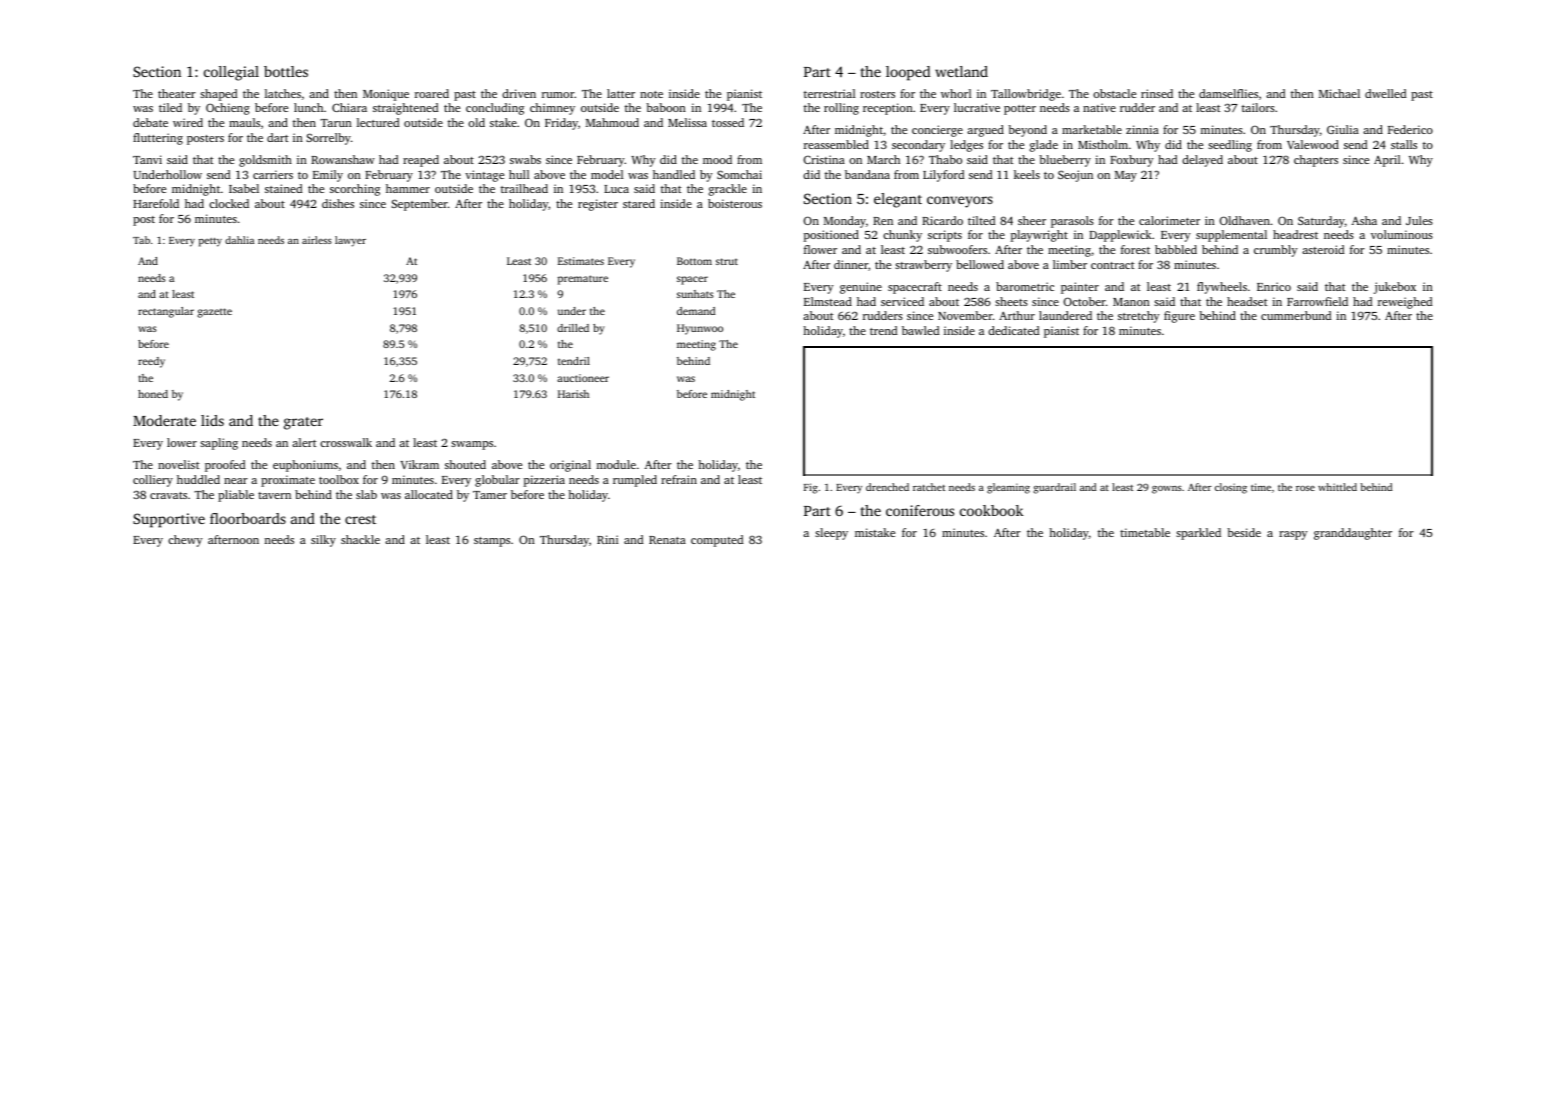 The height and width of the document is (1107, 1566). What do you see at coordinates (573, 394) in the document?
I see `Harish` at bounding box center [573, 394].
